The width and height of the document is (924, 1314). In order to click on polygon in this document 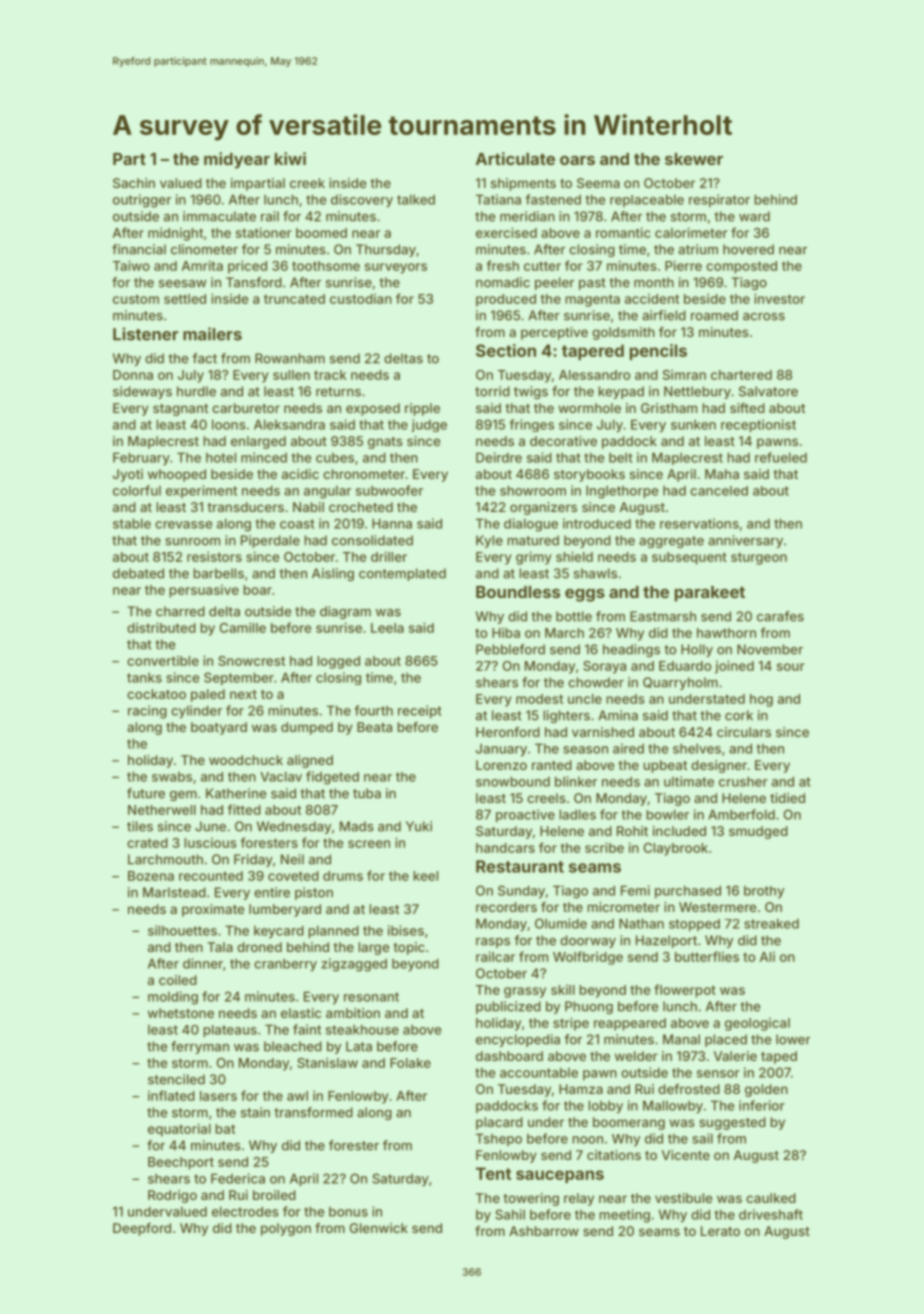, I will do `click(286, 1229)`.
